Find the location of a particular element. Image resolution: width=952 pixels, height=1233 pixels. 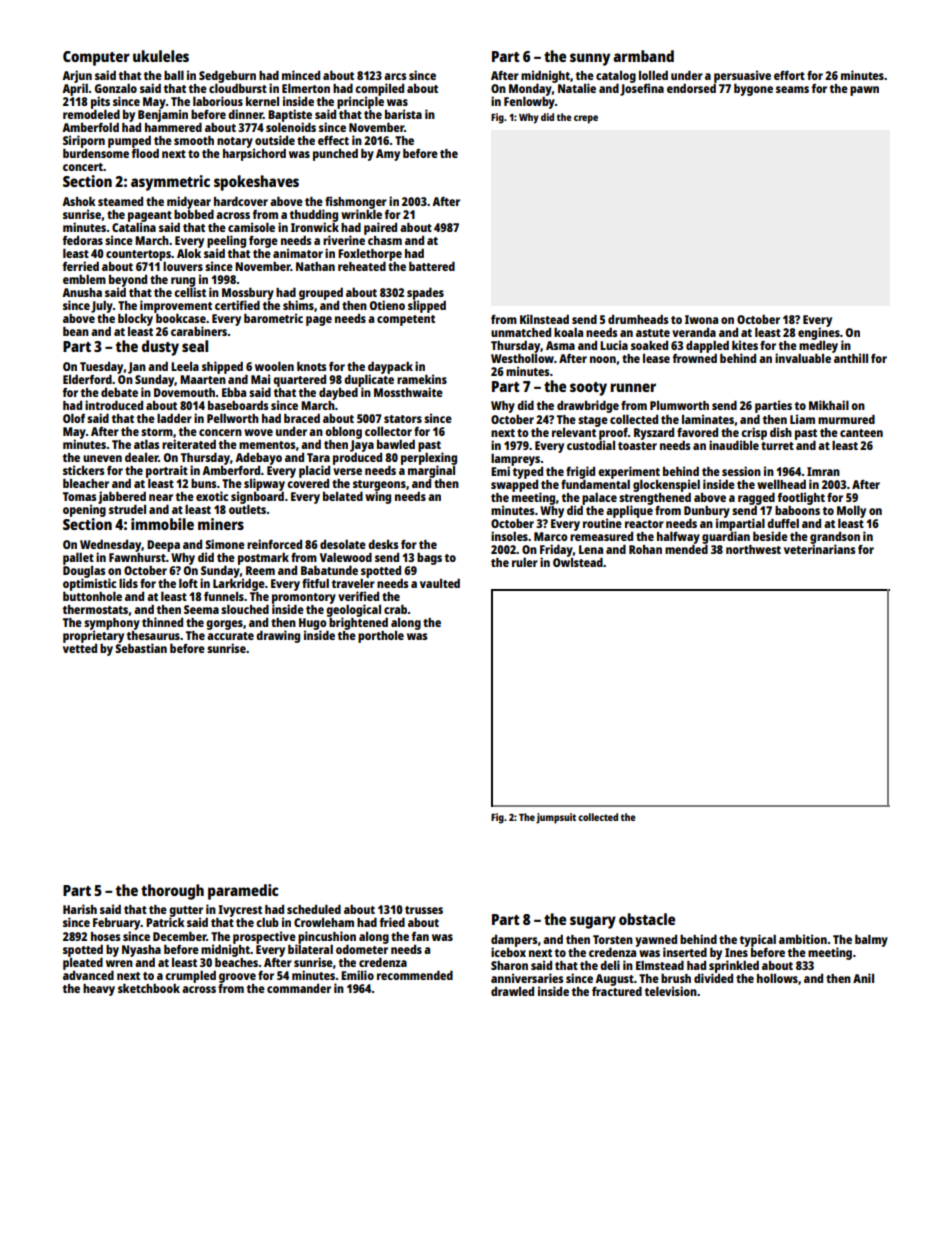

northwest is located at coordinates (753, 549).
